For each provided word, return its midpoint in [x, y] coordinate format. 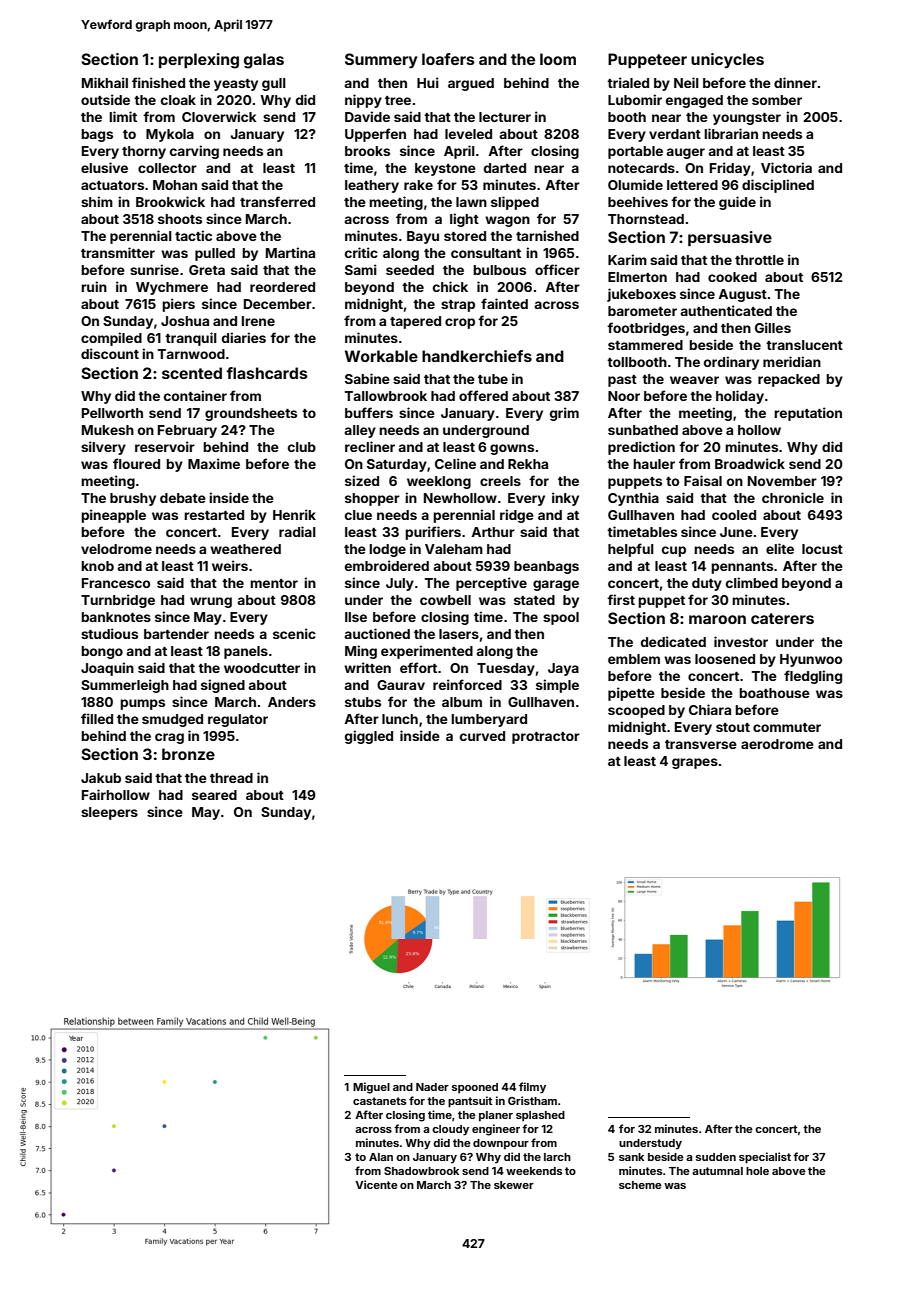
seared [214, 795]
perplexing [199, 61]
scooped [636, 711]
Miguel [371, 1088]
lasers [459, 634]
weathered [245, 549]
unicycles [727, 60]
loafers [448, 59]
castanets [379, 1101]
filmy [532, 1088]
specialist [765, 1158]
